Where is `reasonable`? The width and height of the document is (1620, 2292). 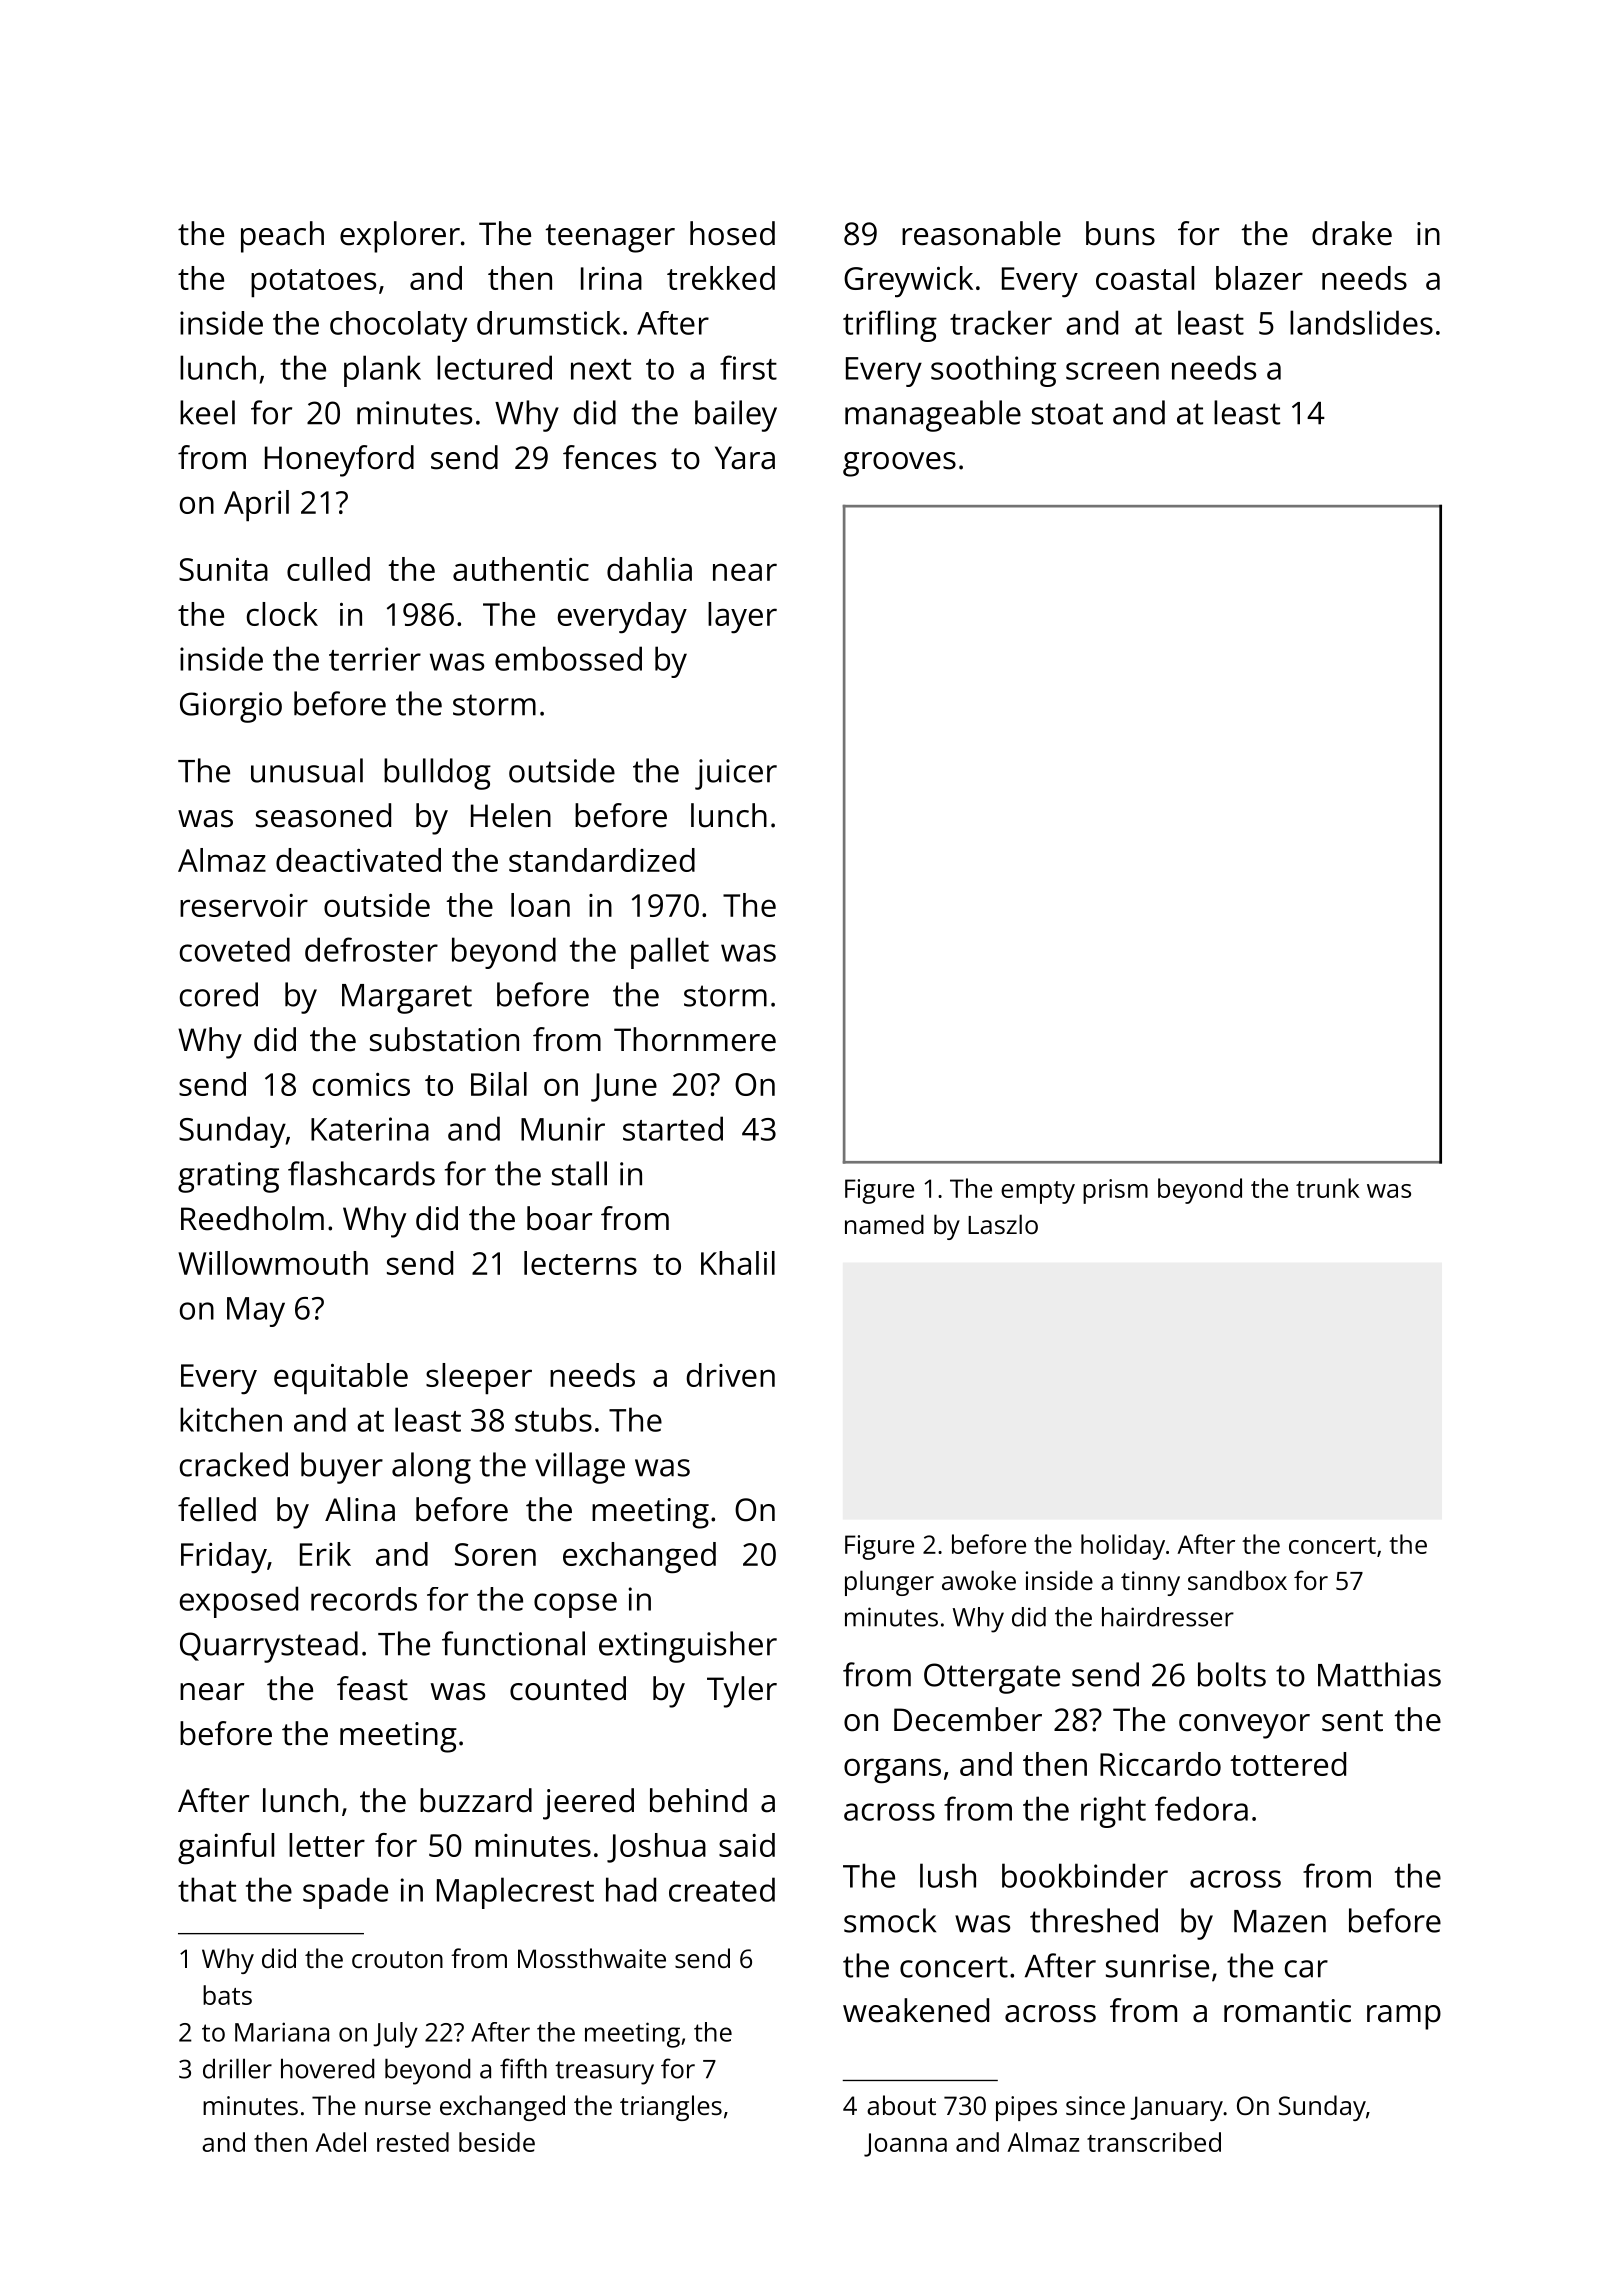 reasonable is located at coordinates (981, 233).
